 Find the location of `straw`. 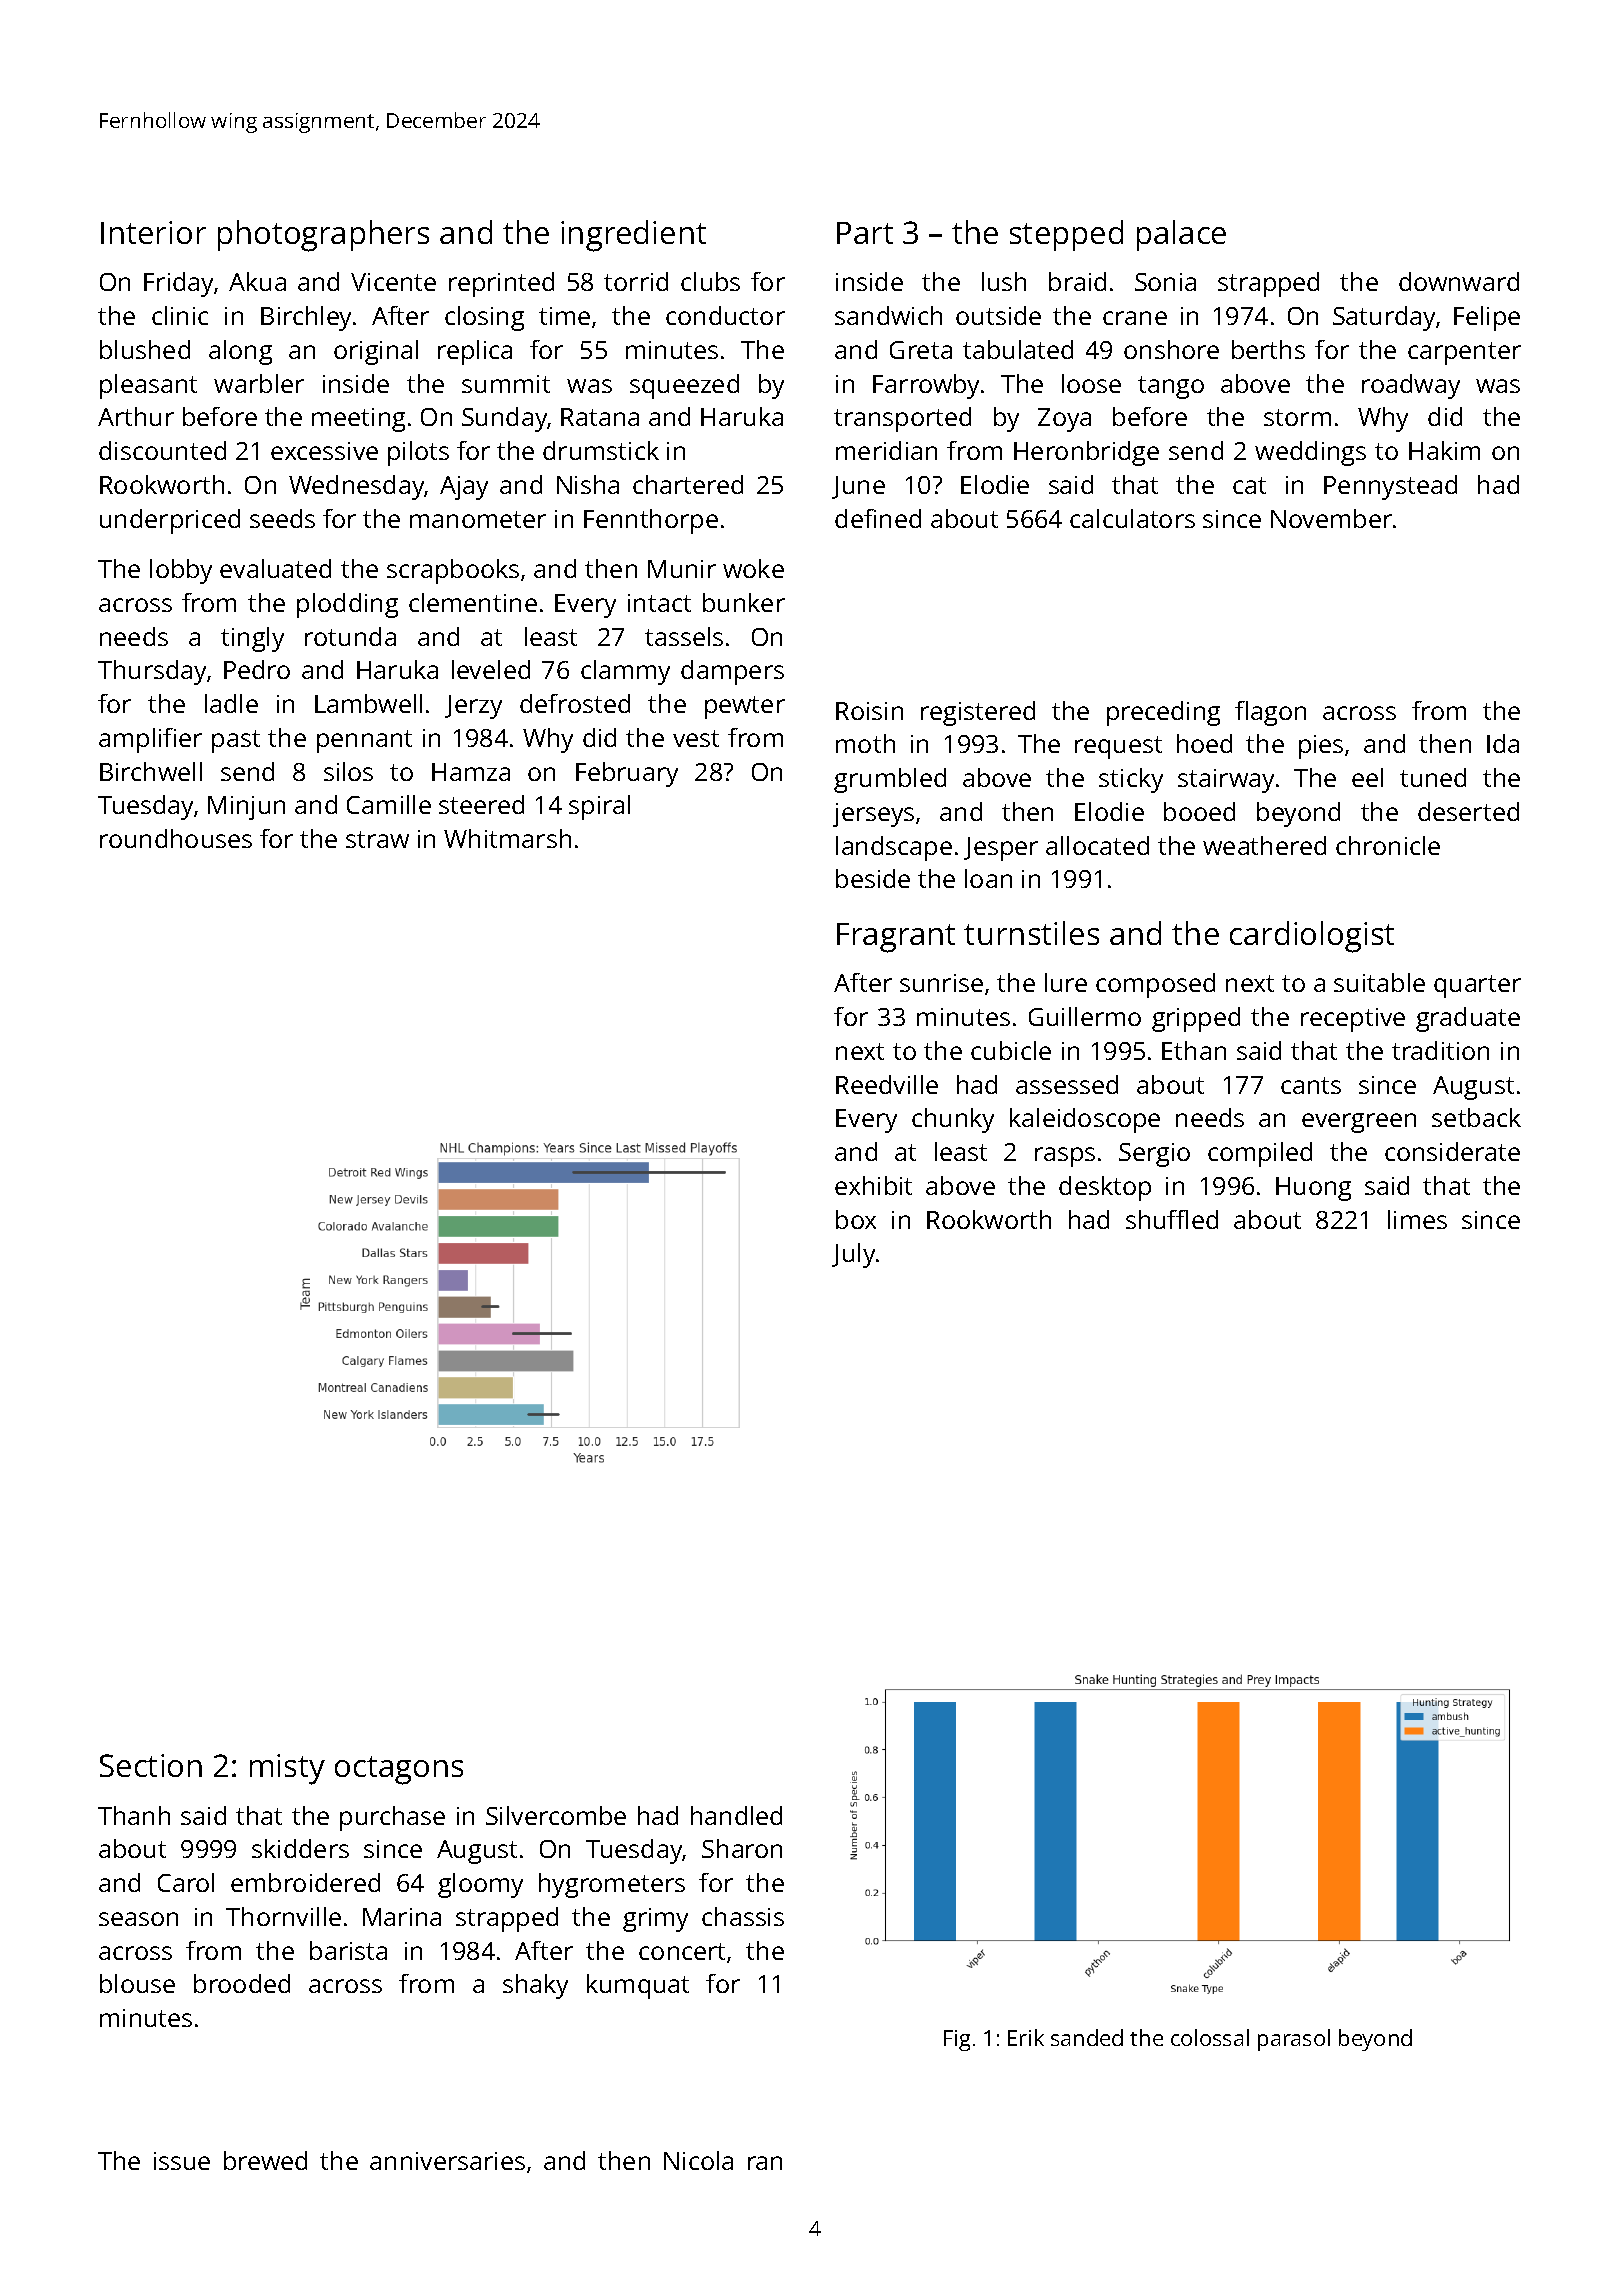

straw is located at coordinates (377, 839).
